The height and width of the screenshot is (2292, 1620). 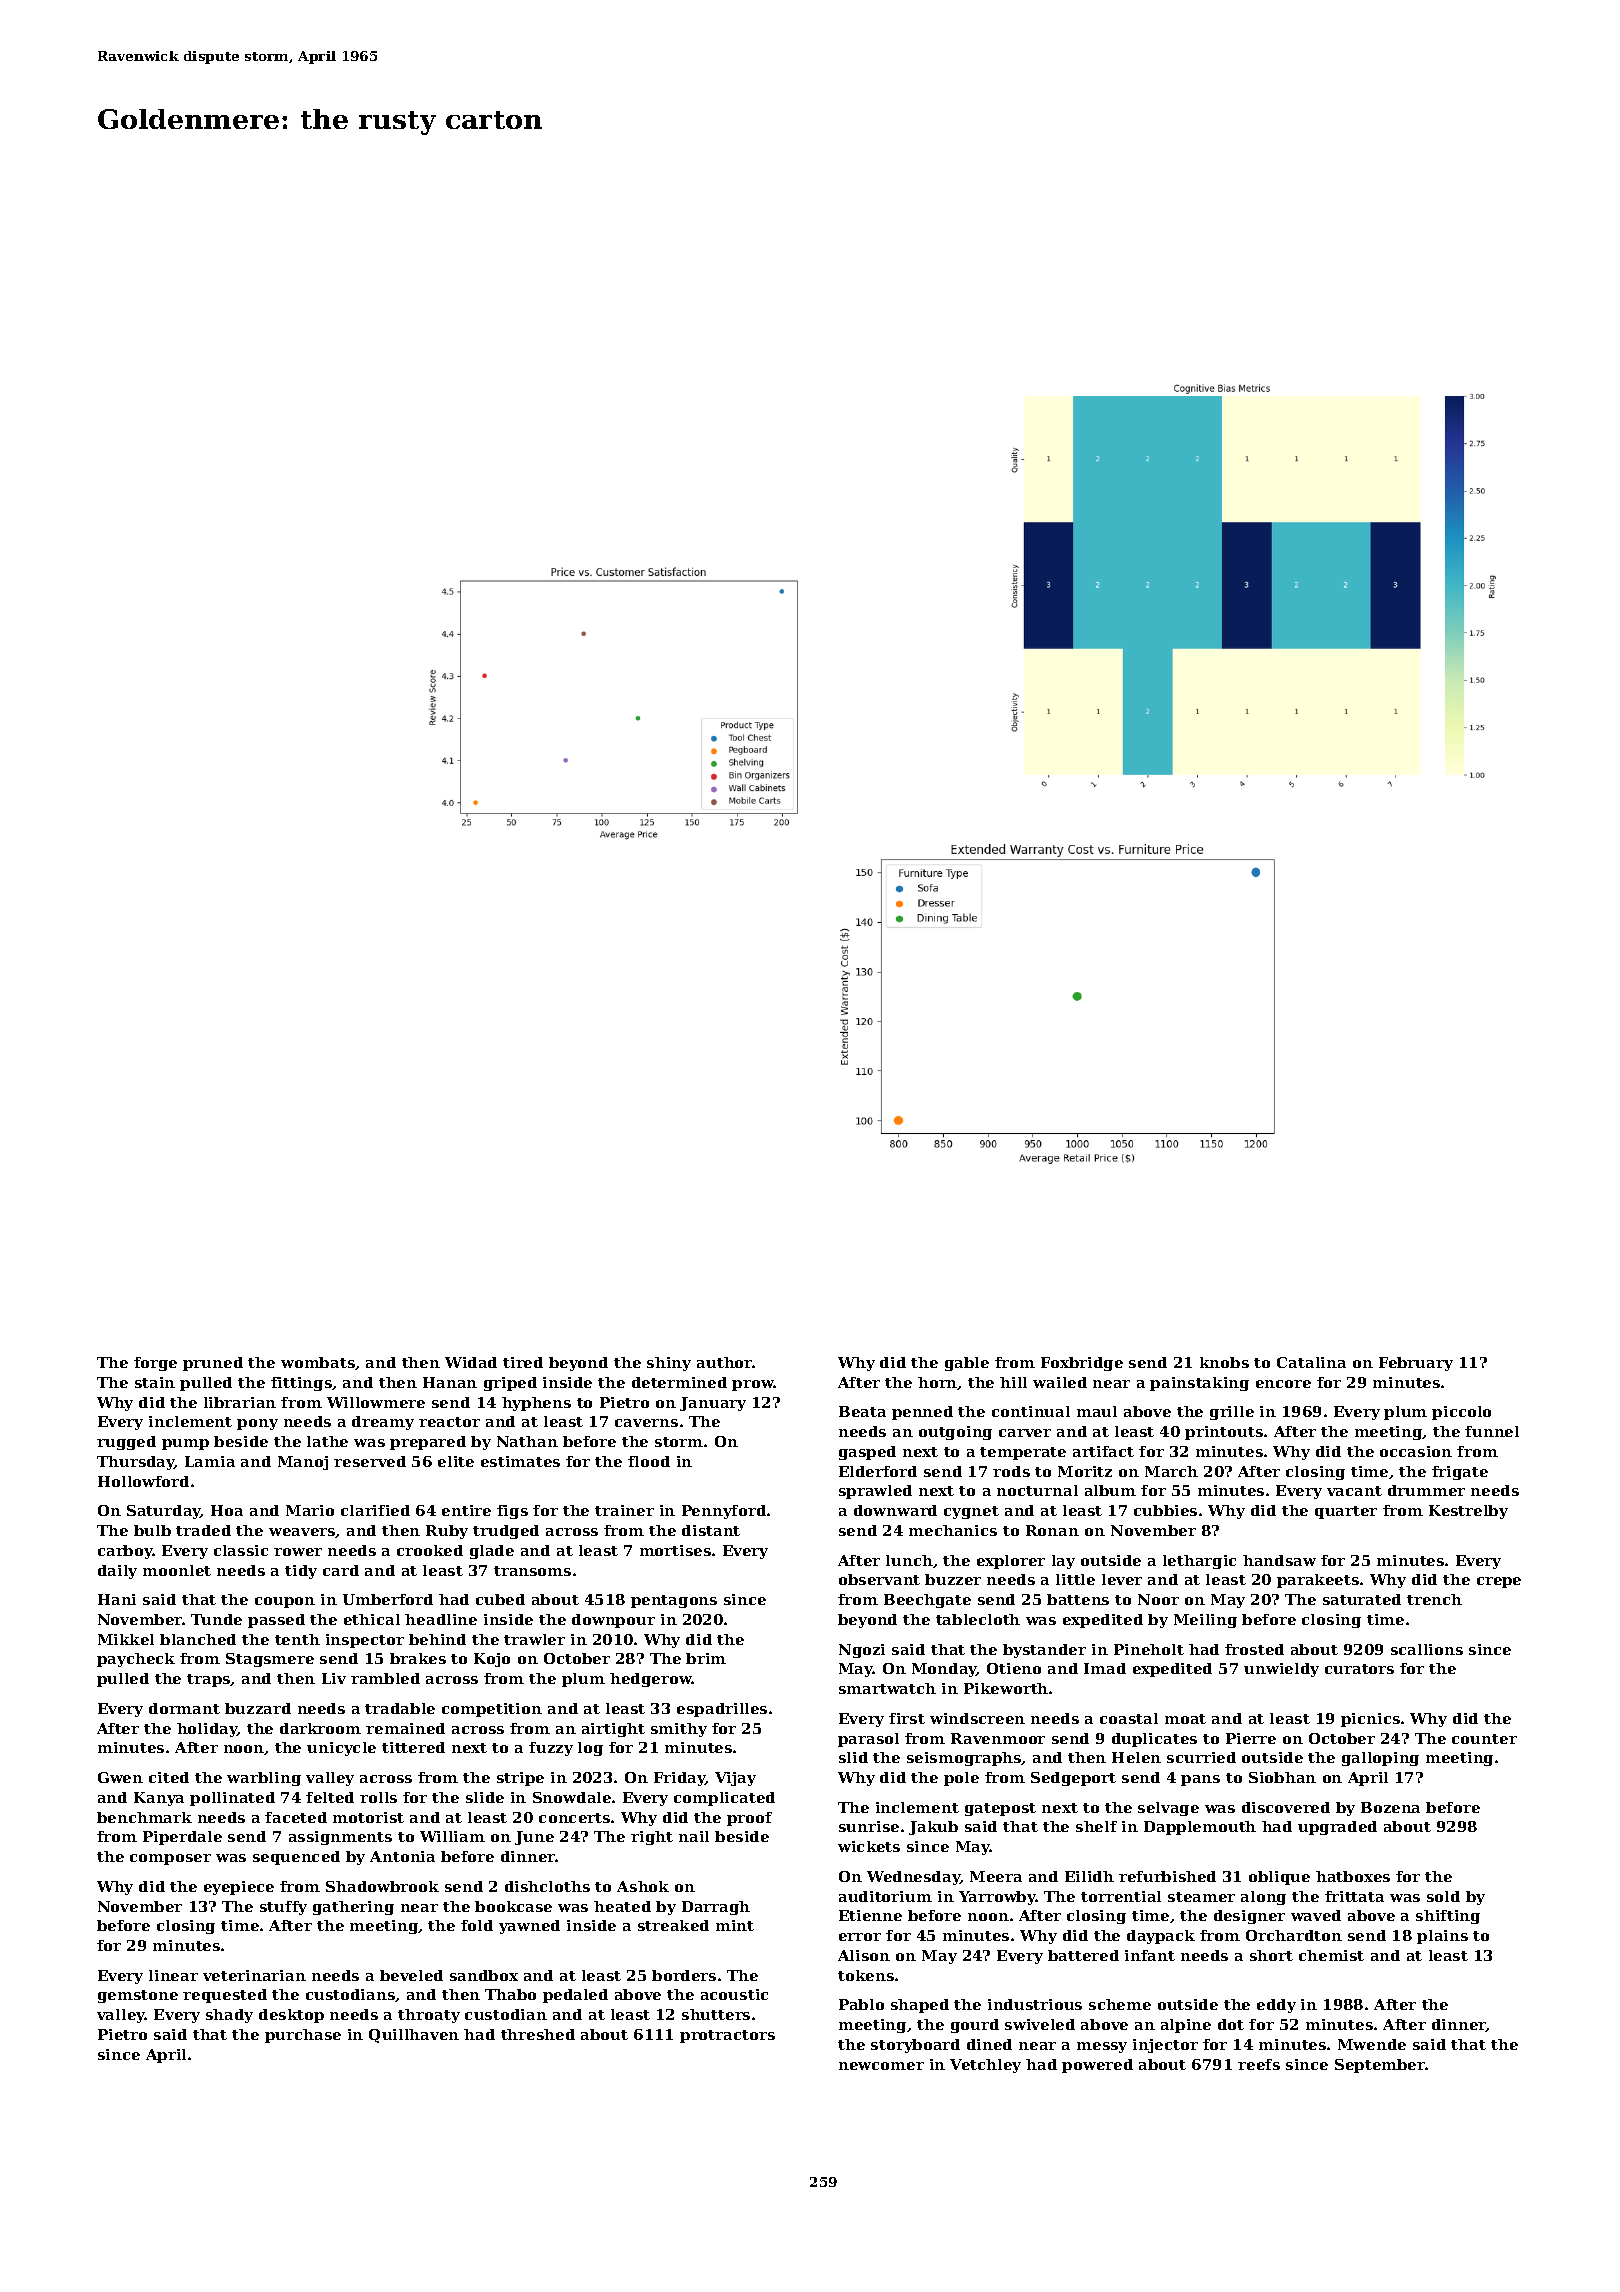 What do you see at coordinates (318, 1362) in the screenshot?
I see `wombats` at bounding box center [318, 1362].
